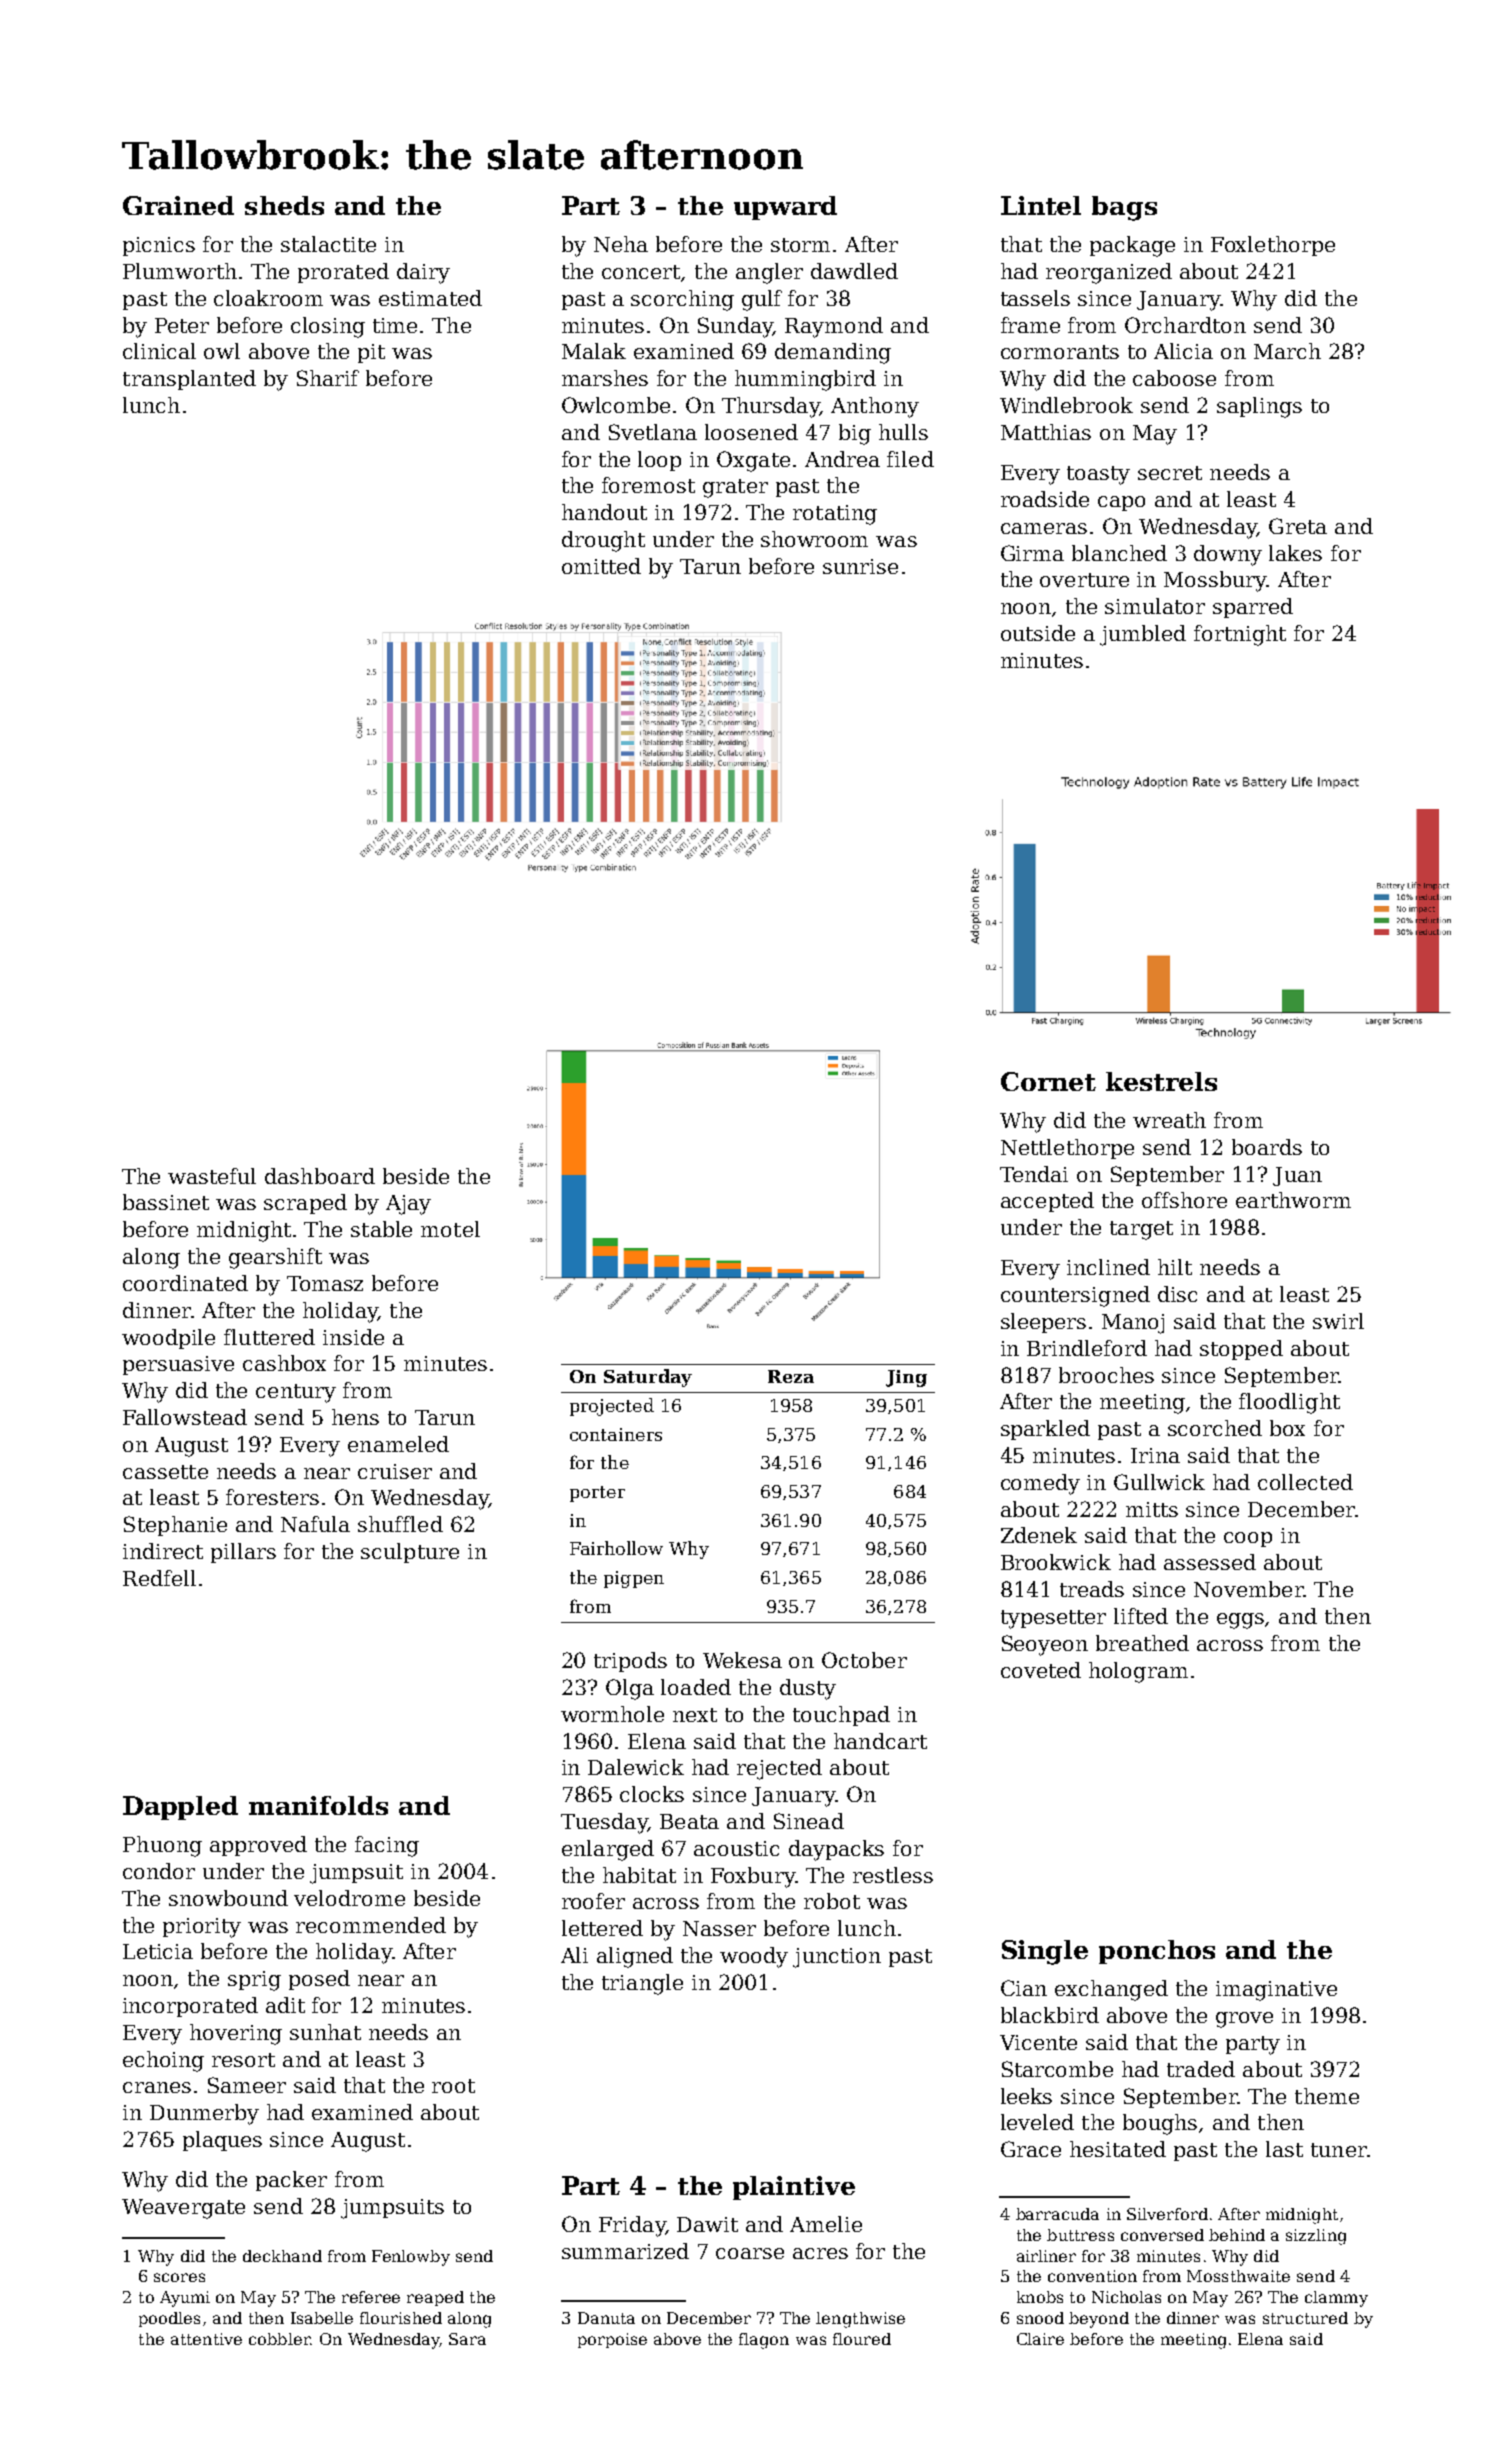 The image size is (1496, 2464). I want to click on Ajay, so click(408, 1205).
